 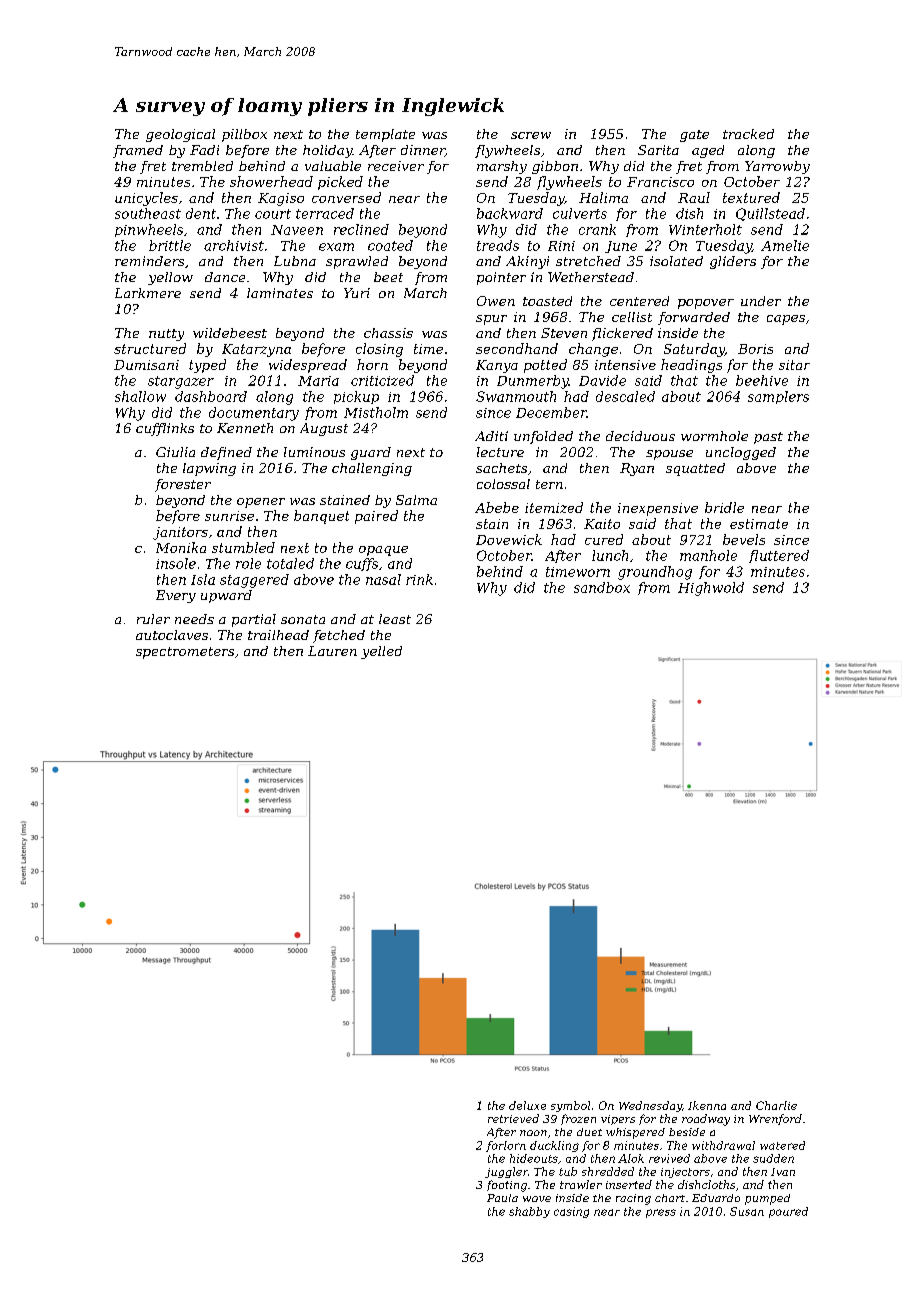 What do you see at coordinates (711, 589) in the document?
I see `Highwold` at bounding box center [711, 589].
